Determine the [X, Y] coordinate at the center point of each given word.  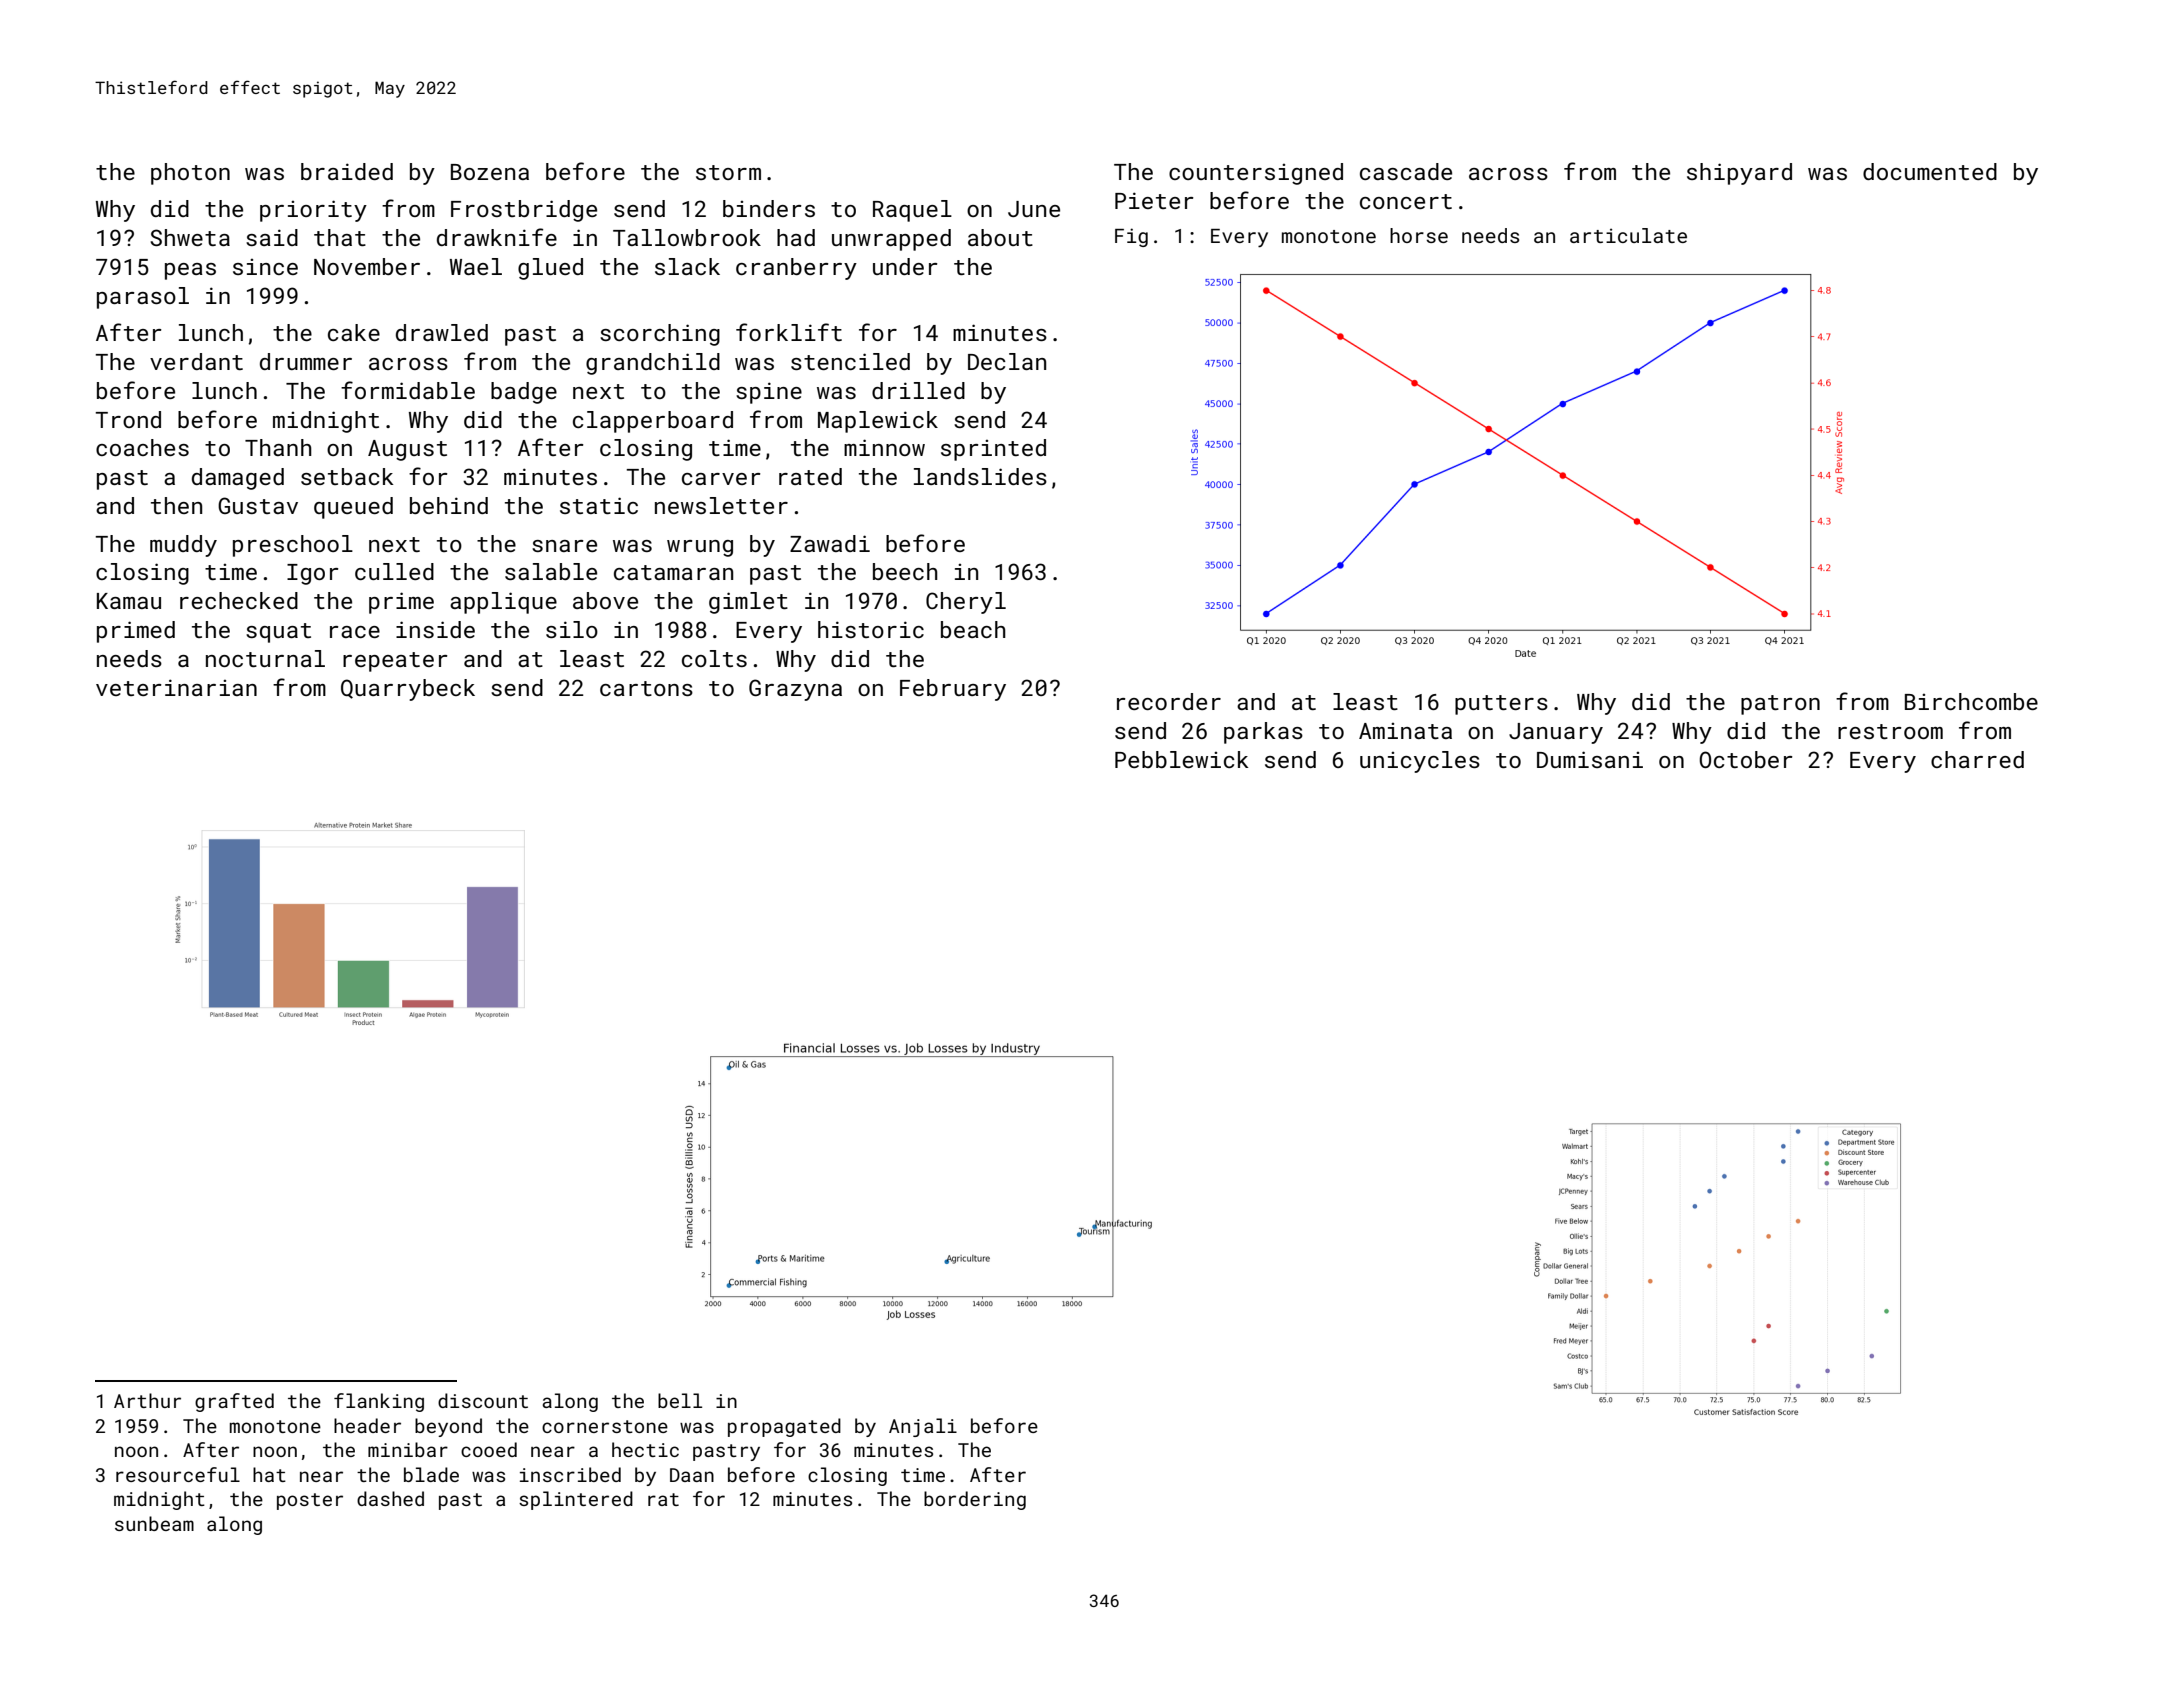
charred [1977, 759]
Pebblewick [1181, 759]
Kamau [129, 601]
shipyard [1739, 174]
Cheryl [966, 603]
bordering [975, 1500]
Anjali [923, 1427]
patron [1780, 705]
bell [680, 1400]
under [905, 266]
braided [347, 171]
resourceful [178, 1474]
